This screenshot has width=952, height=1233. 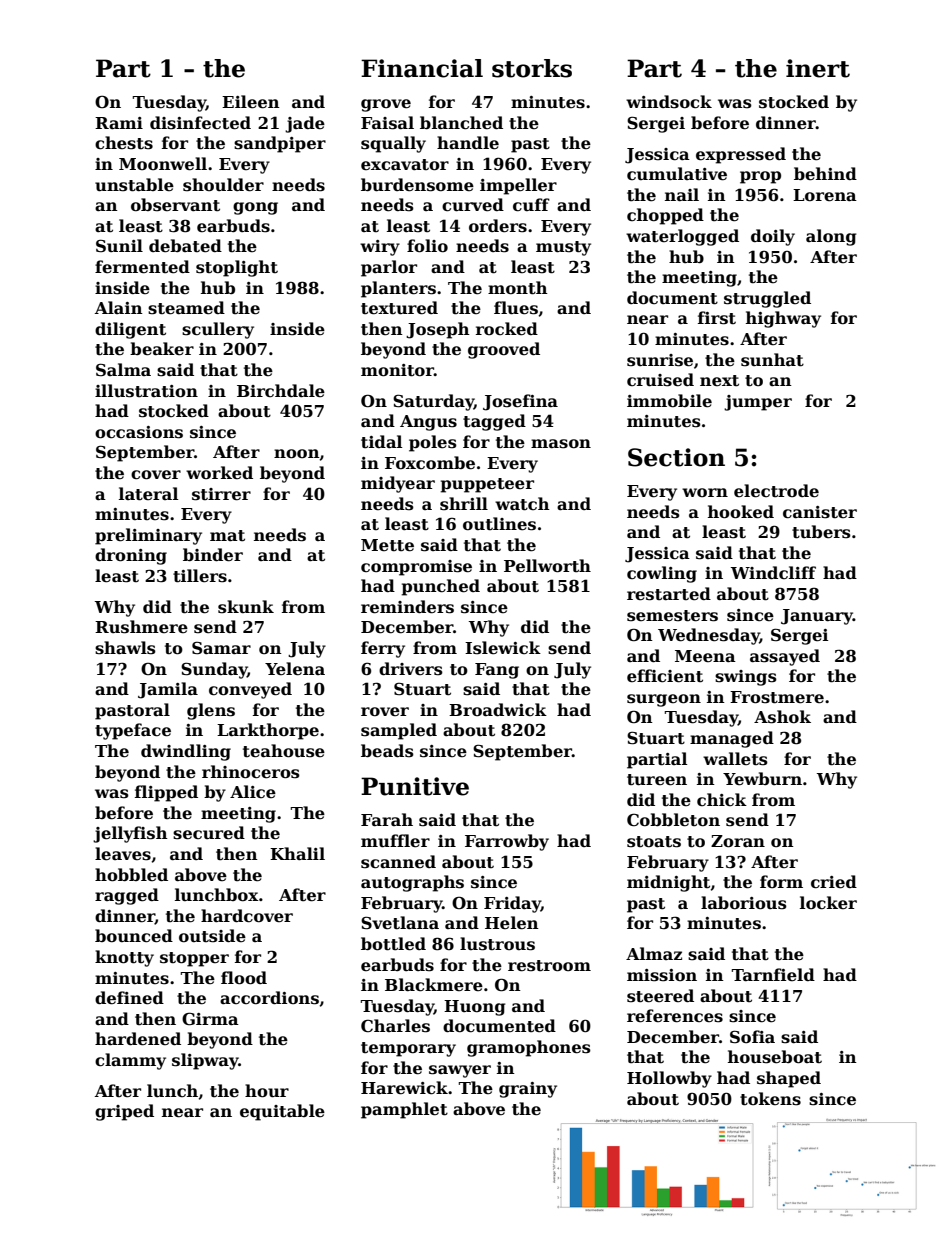 What do you see at coordinates (213, 555) in the screenshot?
I see `binder` at bounding box center [213, 555].
